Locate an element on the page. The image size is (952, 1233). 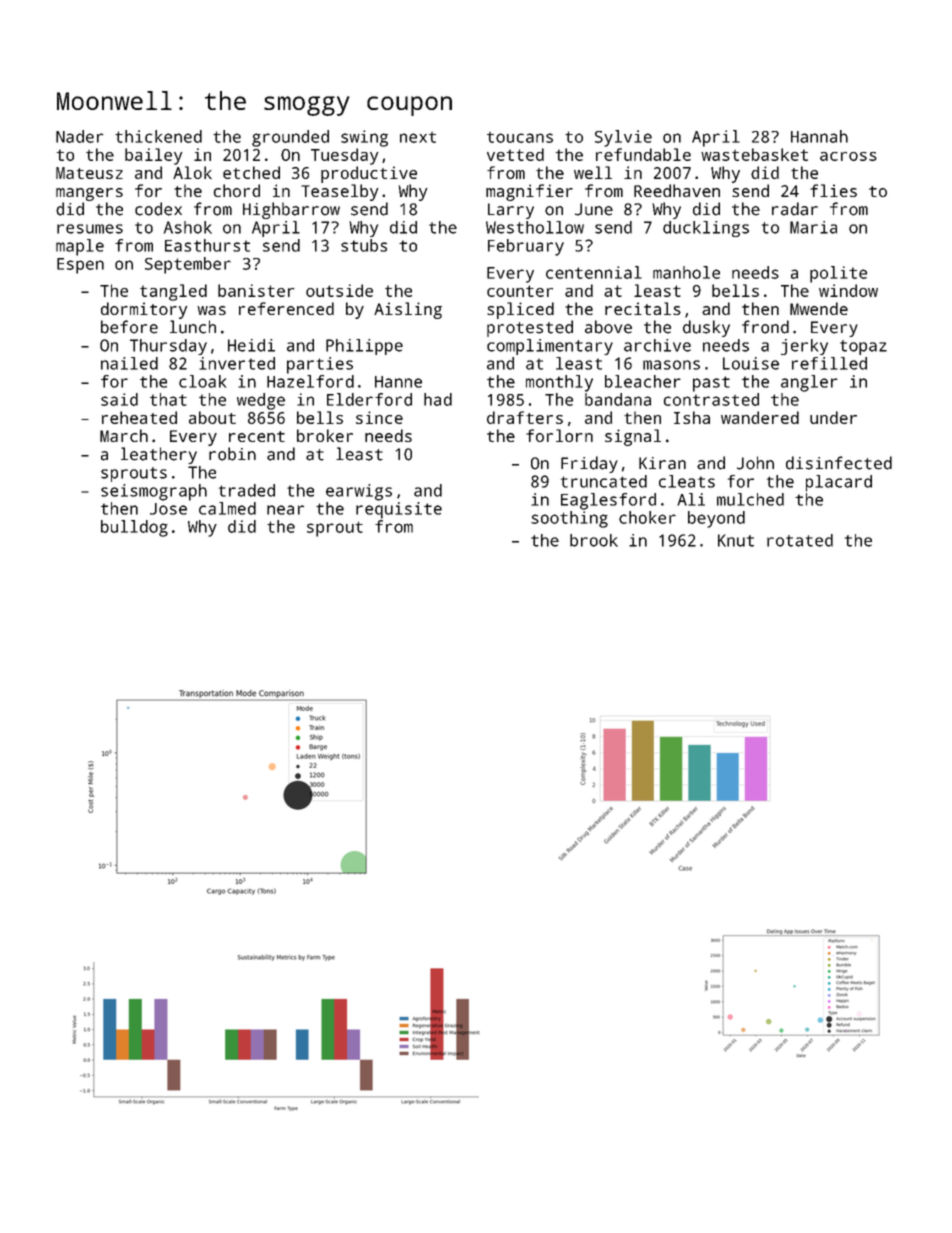
Teaselby is located at coordinates (339, 192).
